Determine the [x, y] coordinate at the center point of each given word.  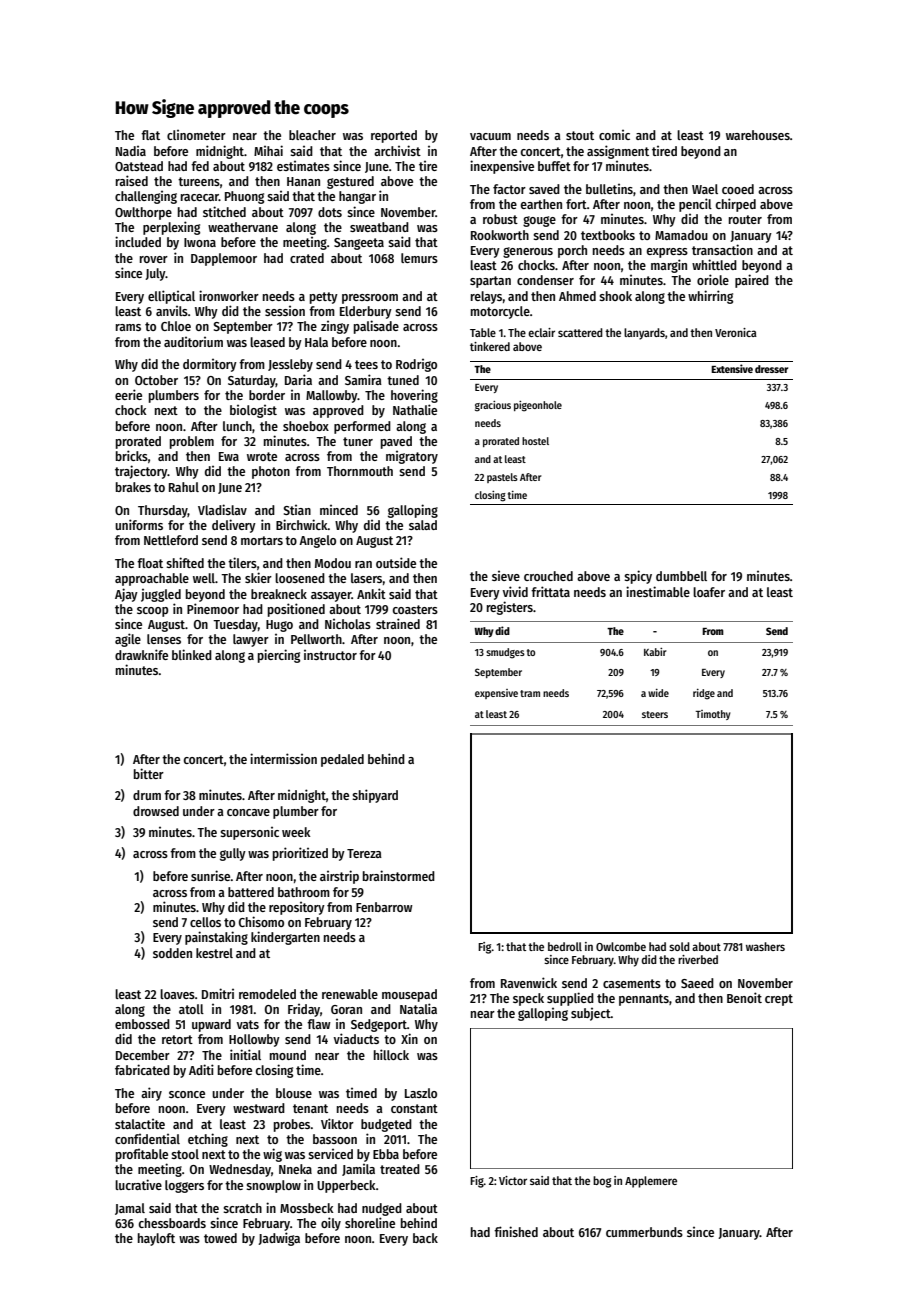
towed [220, 1238]
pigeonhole [538, 406]
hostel [535, 441]
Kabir [655, 652]
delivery [234, 526]
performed [362, 427]
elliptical [171, 297]
